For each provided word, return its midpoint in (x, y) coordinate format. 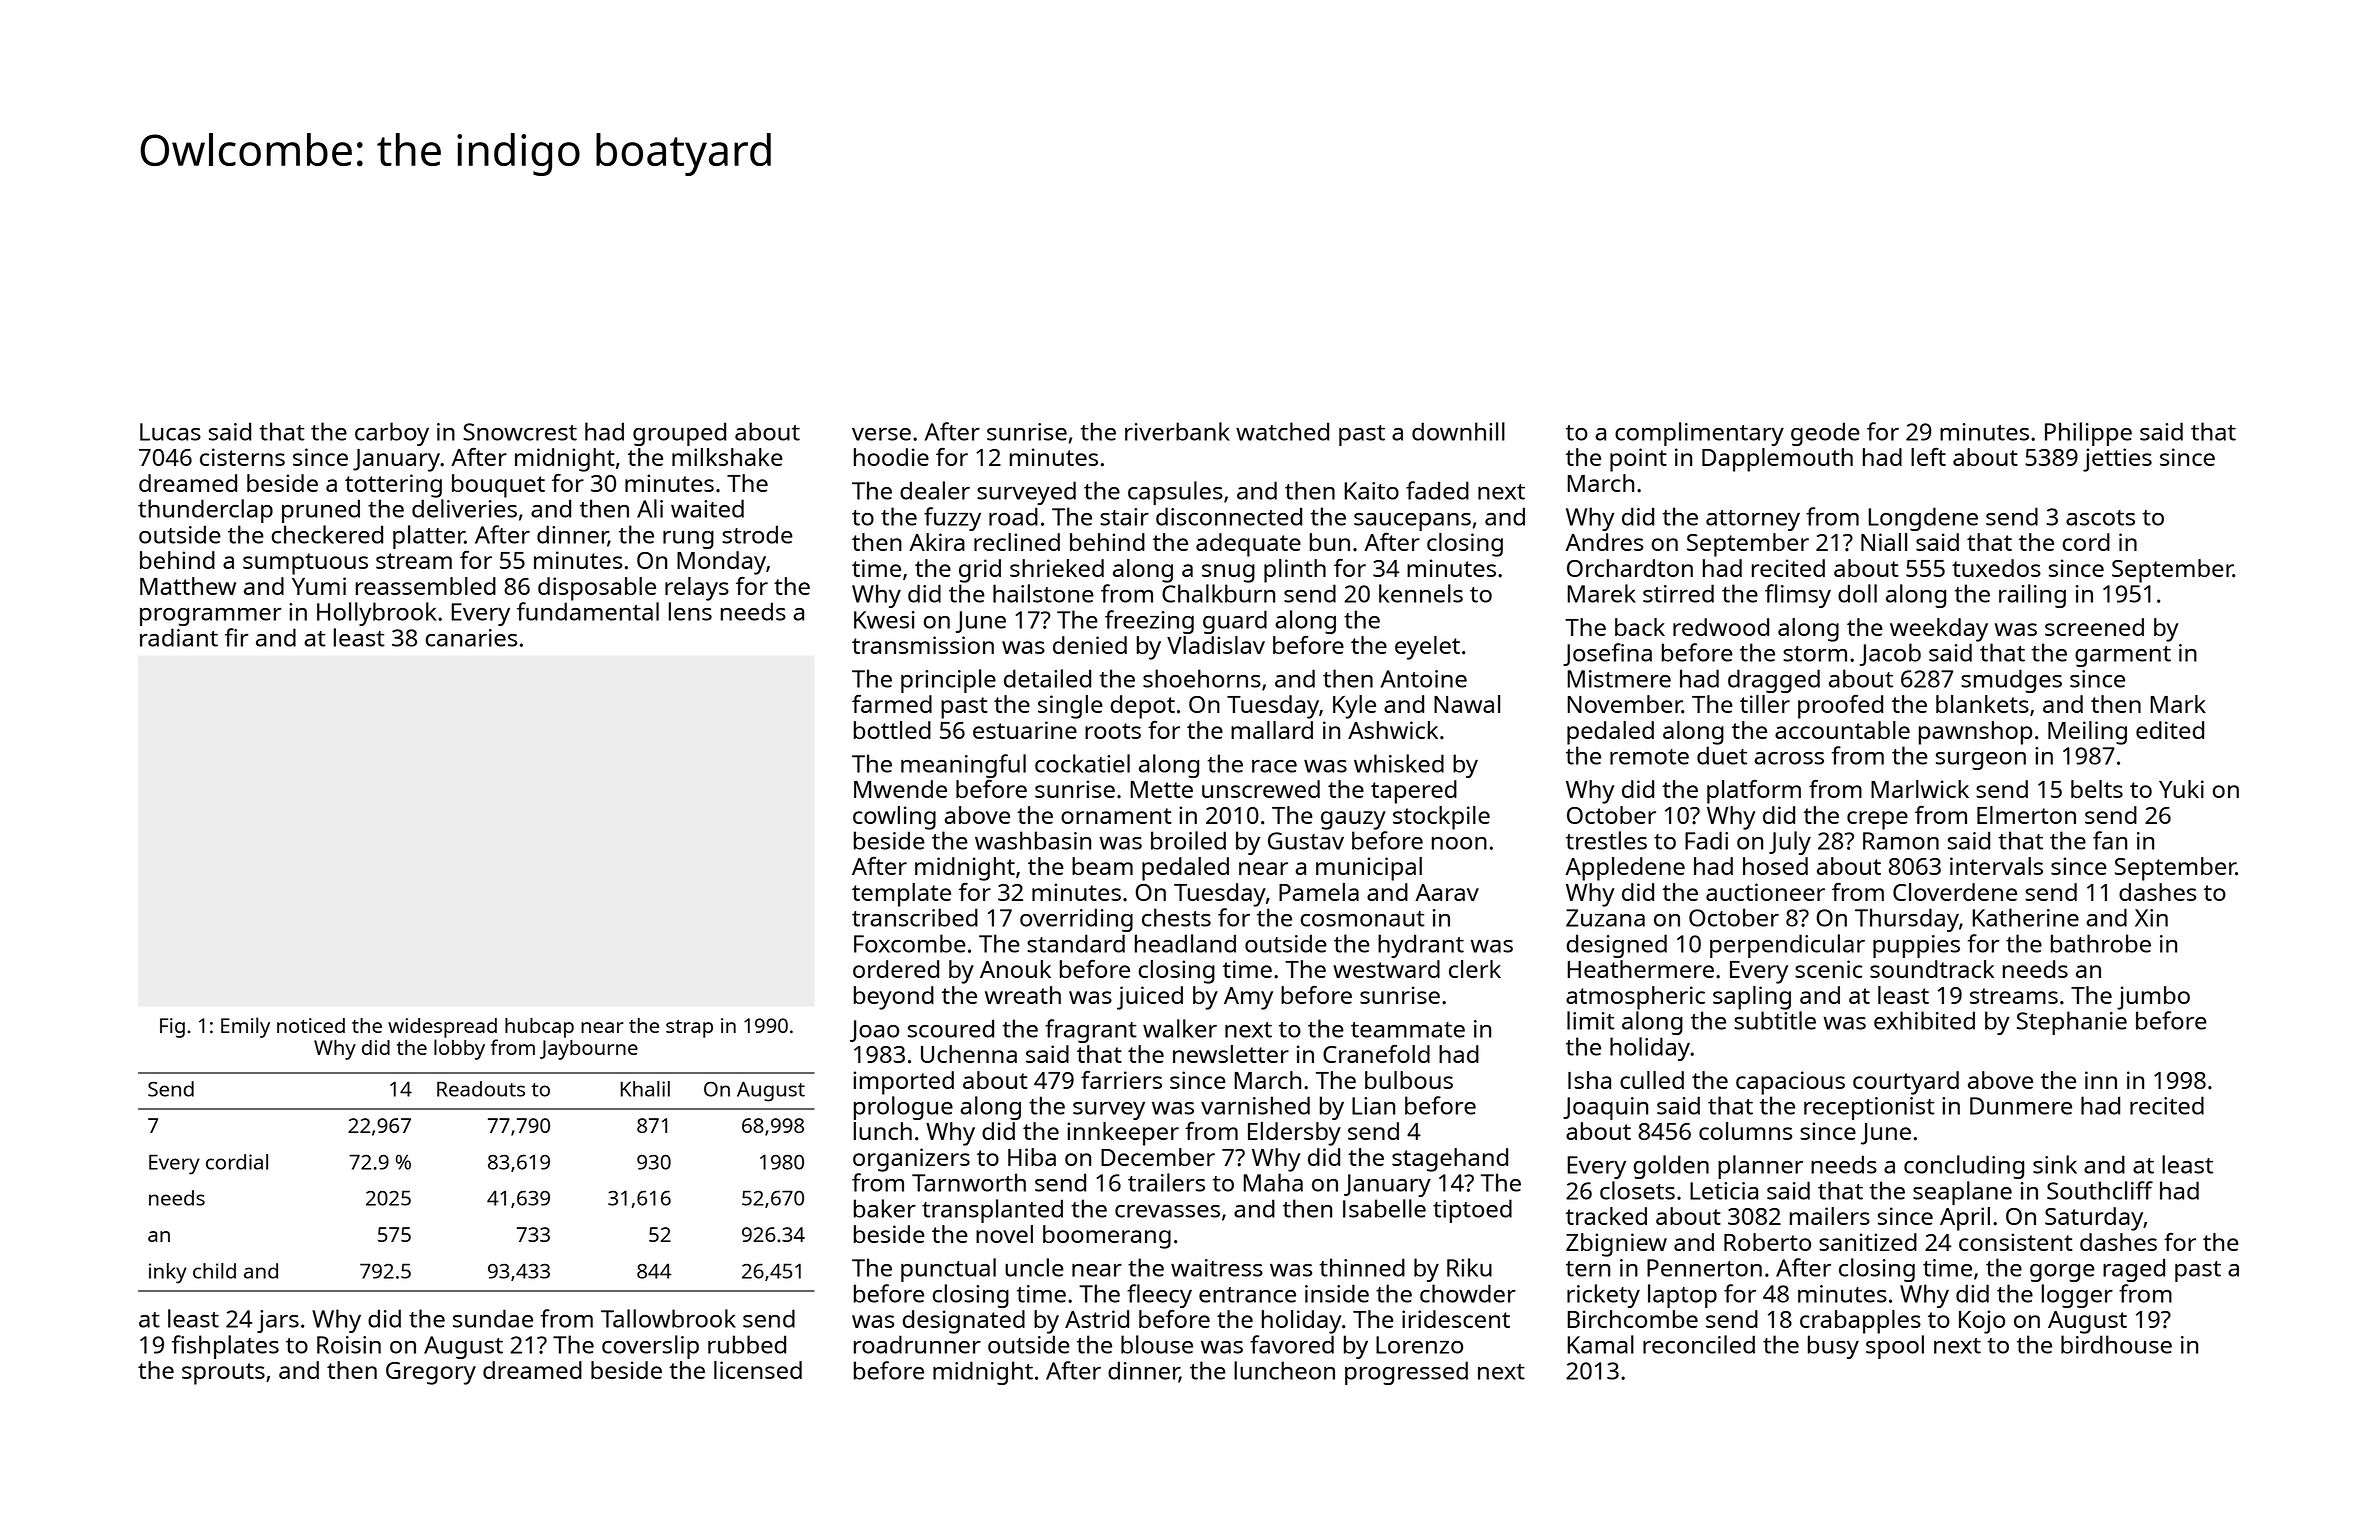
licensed (758, 1370)
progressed (1406, 1373)
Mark (2178, 704)
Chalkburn (1218, 593)
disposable (597, 589)
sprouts (223, 1374)
